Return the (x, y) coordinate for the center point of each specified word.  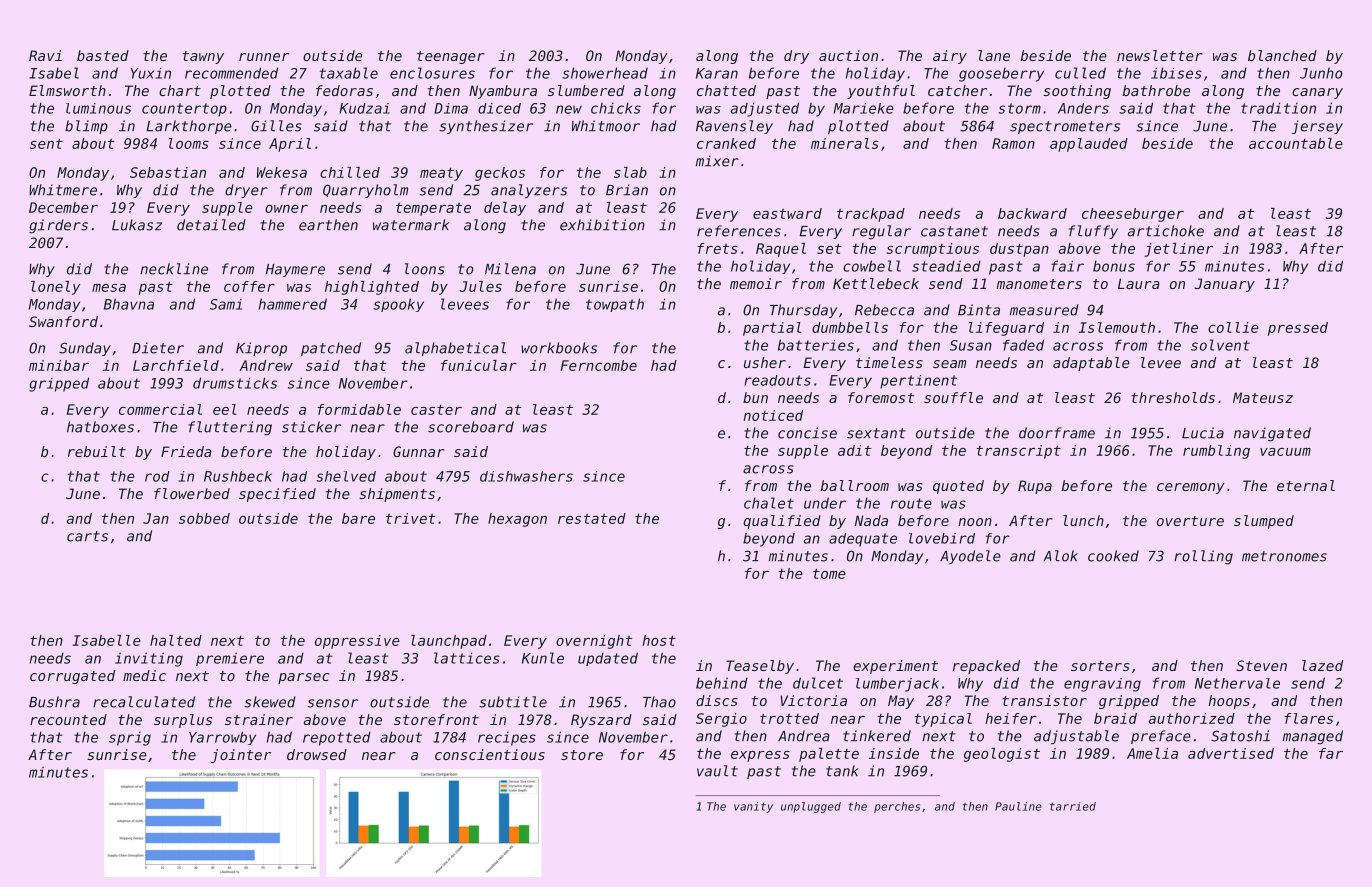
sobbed (204, 518)
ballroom (855, 485)
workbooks (559, 348)
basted (103, 55)
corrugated (72, 677)
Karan (717, 73)
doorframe (1057, 433)
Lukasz (137, 225)
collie (1233, 327)
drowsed (317, 754)
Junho (1321, 73)
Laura (1139, 283)
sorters (1100, 666)
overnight (594, 642)
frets (717, 248)
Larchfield (176, 365)
